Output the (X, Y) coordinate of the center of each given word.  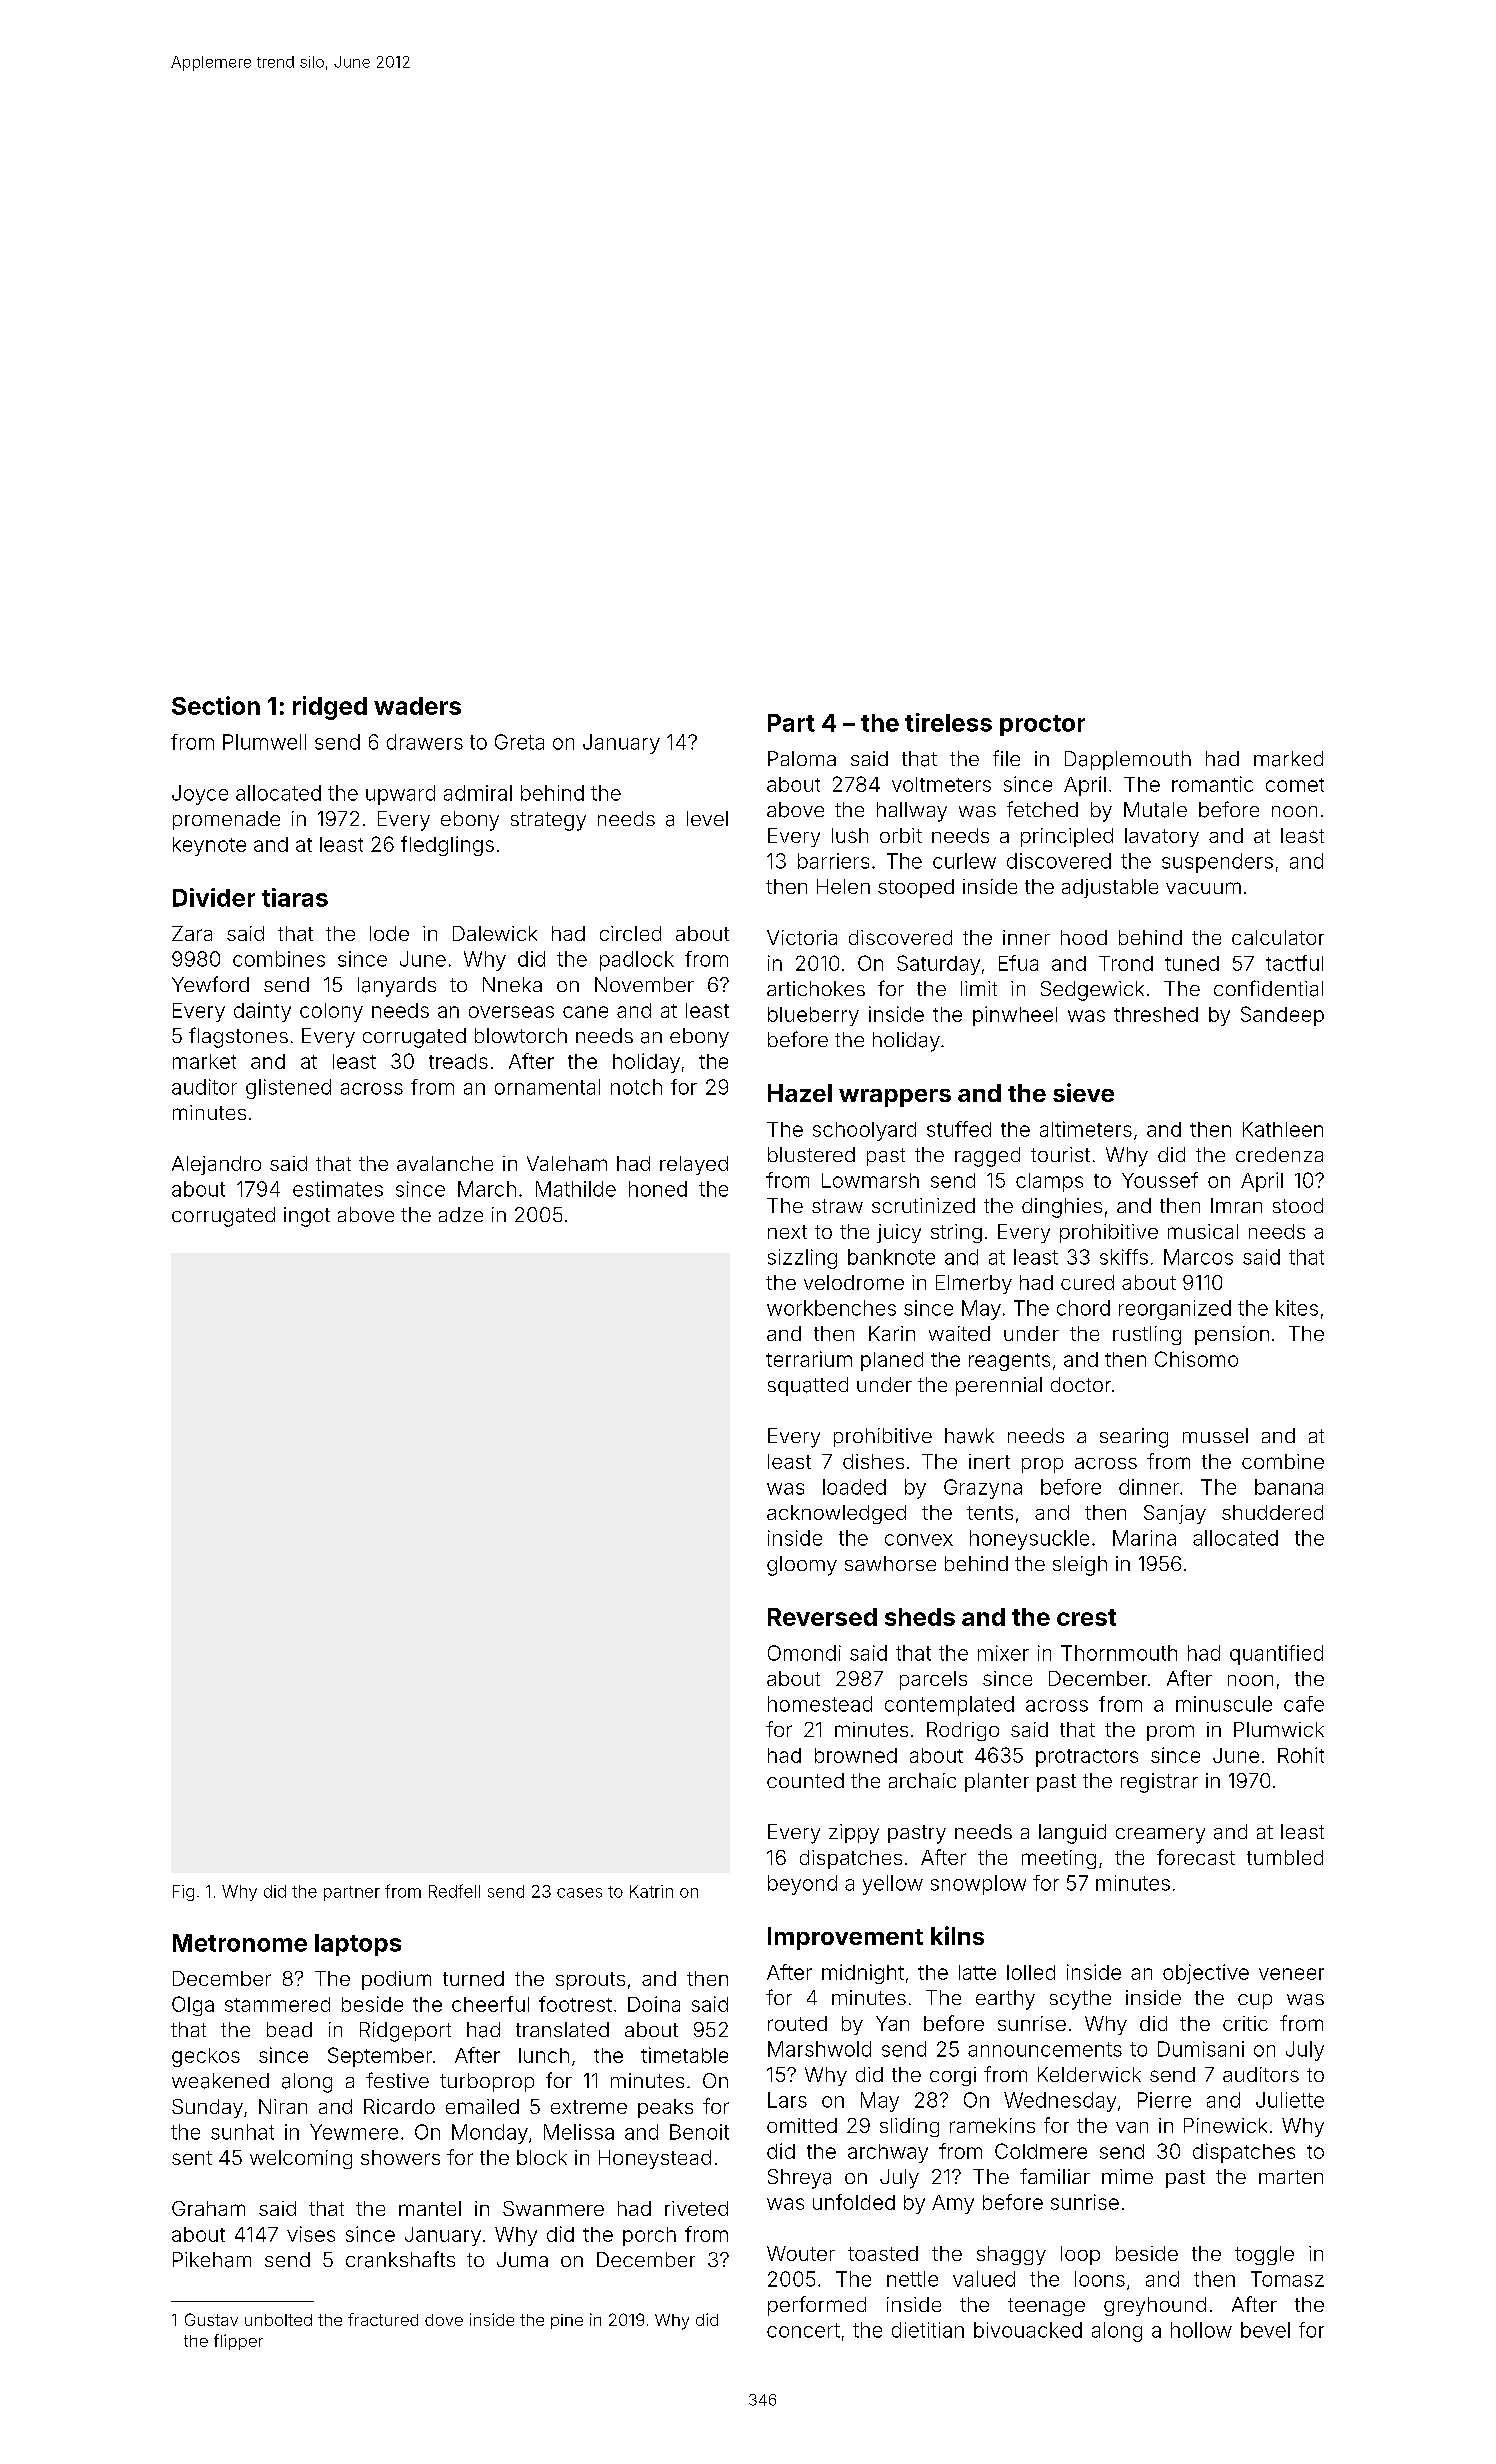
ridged (330, 708)
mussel (1215, 1435)
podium (396, 1980)
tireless (948, 722)
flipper (238, 2342)
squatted (808, 1386)
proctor (1042, 725)
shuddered (1272, 1512)
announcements (1045, 2049)
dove (444, 2320)
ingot (307, 1217)
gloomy (802, 1566)
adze (461, 1214)
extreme (589, 2107)
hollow (1201, 2330)
